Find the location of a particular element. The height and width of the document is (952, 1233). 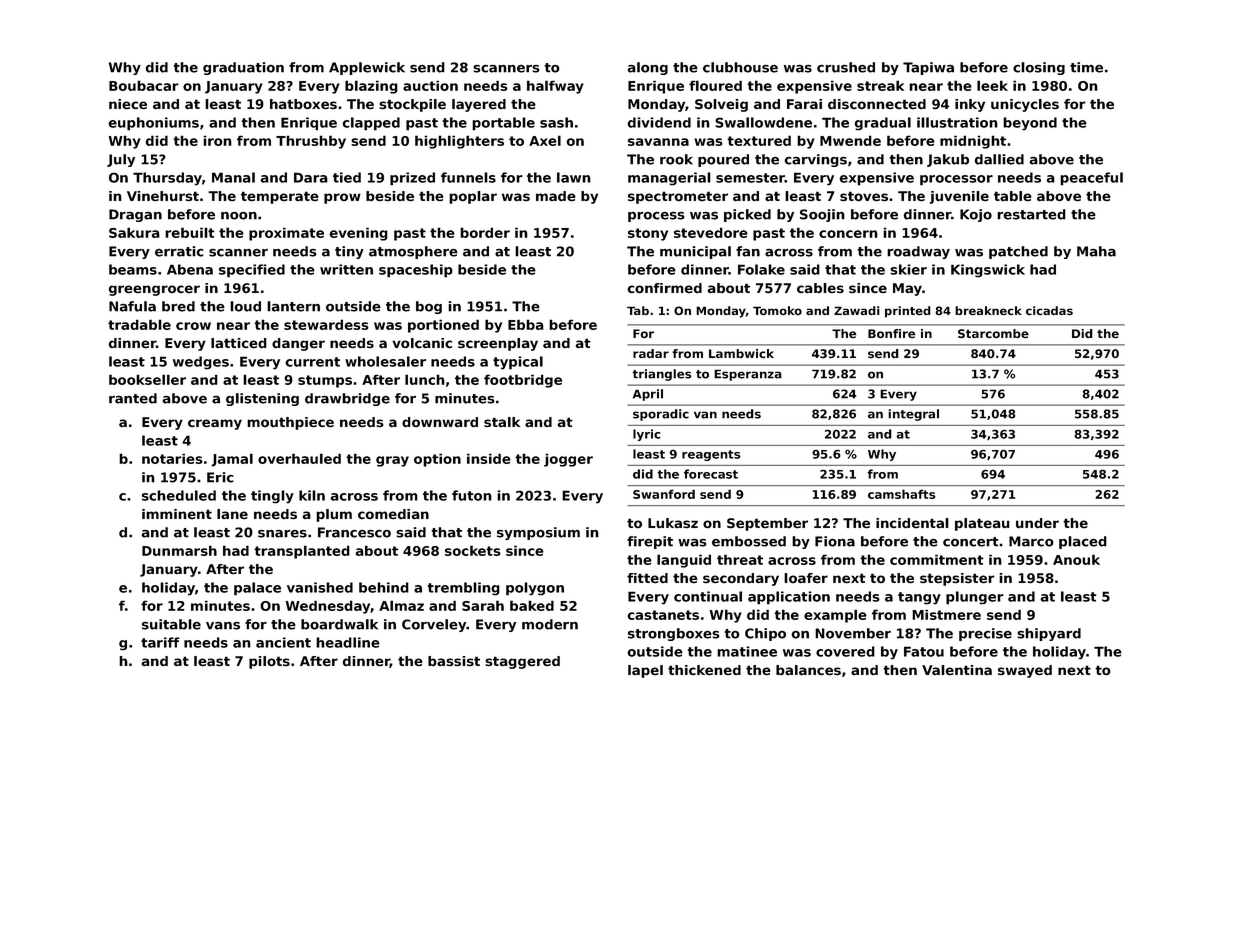

skier is located at coordinates (908, 269).
